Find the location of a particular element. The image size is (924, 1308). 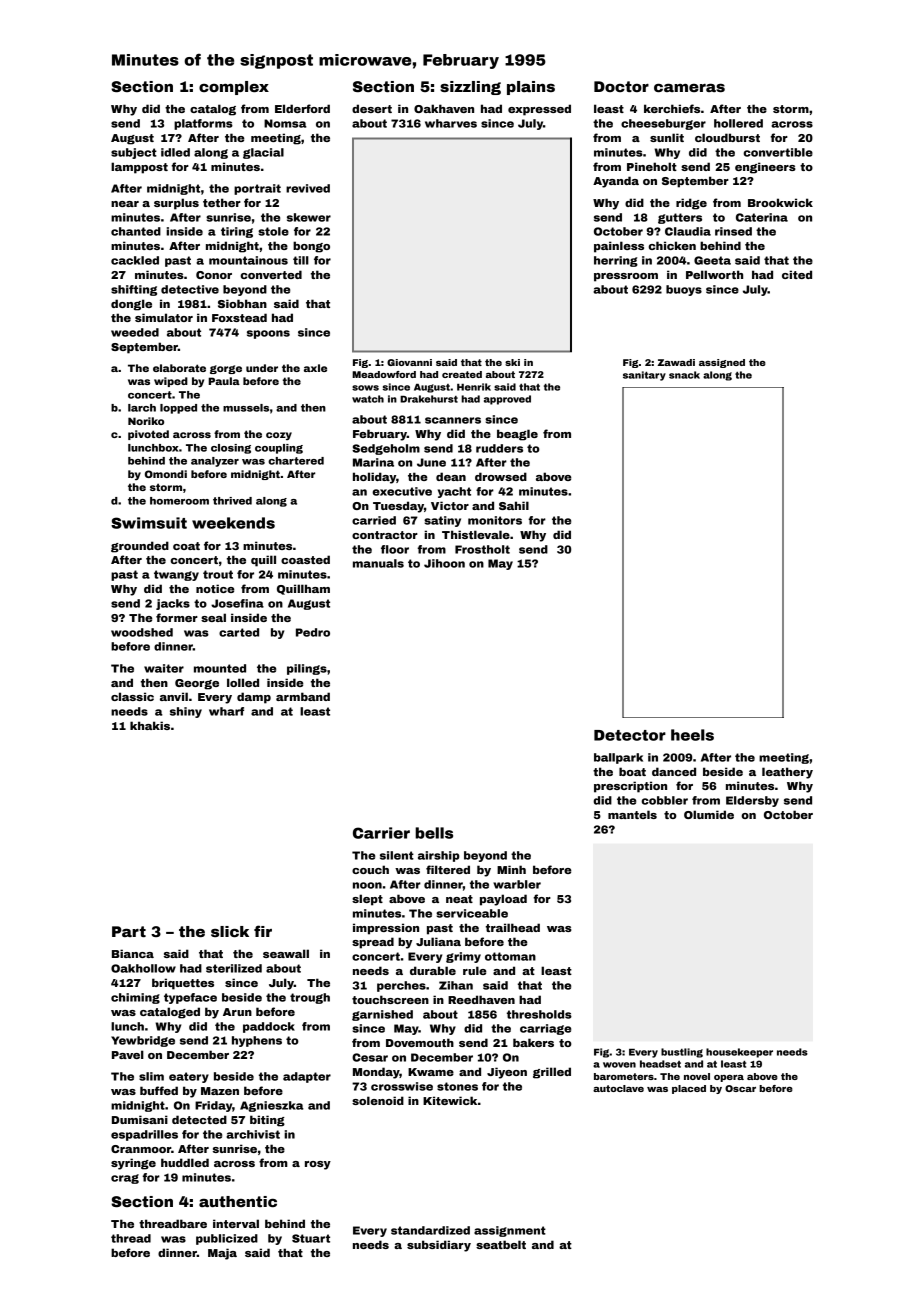

snack is located at coordinates (684, 375).
